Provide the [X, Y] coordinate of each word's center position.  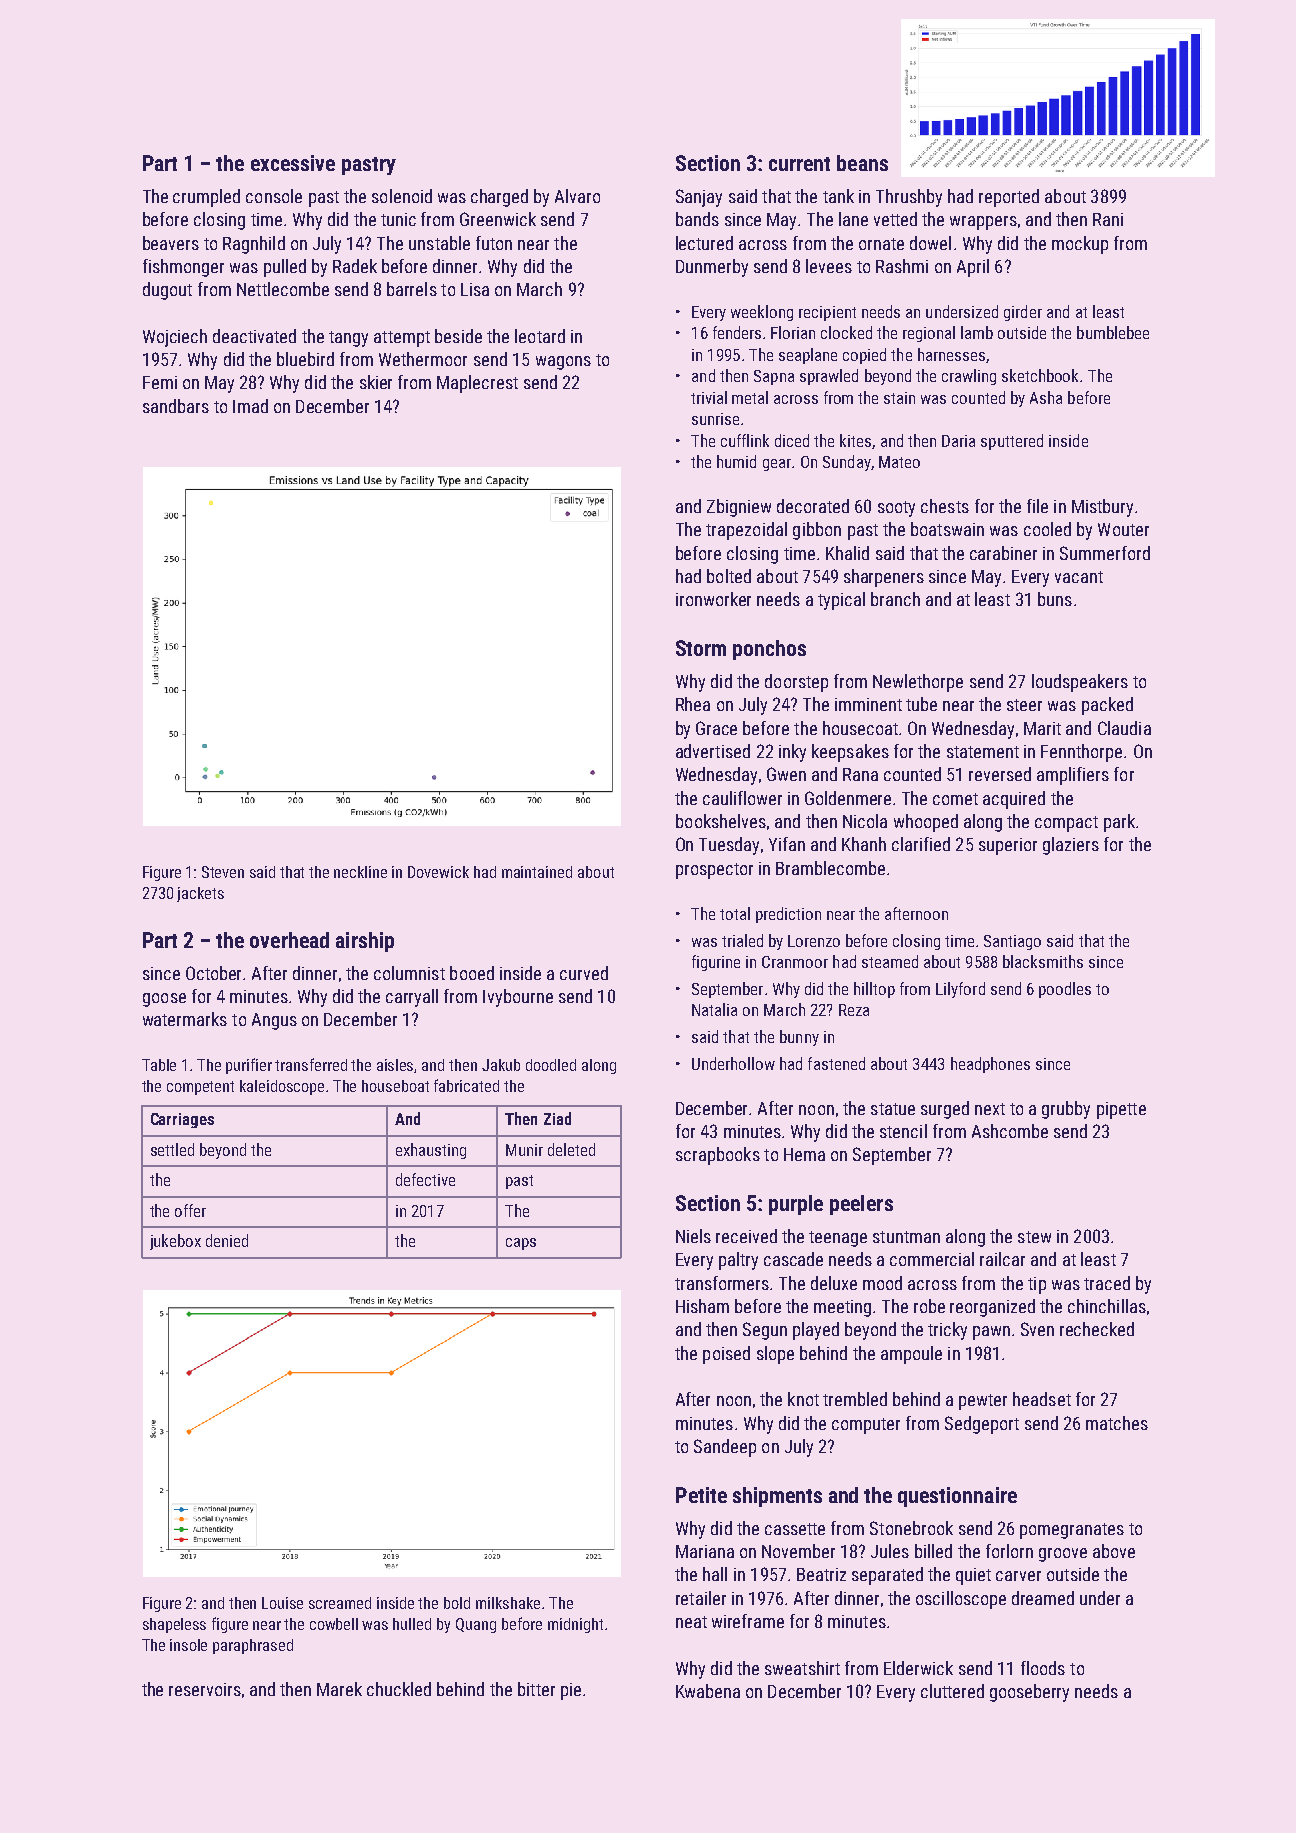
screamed [340, 1603]
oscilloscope [961, 1600]
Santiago [1012, 942]
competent [200, 1088]
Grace [716, 728]
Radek [355, 266]
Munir [524, 1150]
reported [1009, 198]
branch [895, 599]
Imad [250, 406]
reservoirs [205, 1689]
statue [893, 1109]
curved [584, 973]
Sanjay [699, 198]
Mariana [705, 1551]
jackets [200, 894]
